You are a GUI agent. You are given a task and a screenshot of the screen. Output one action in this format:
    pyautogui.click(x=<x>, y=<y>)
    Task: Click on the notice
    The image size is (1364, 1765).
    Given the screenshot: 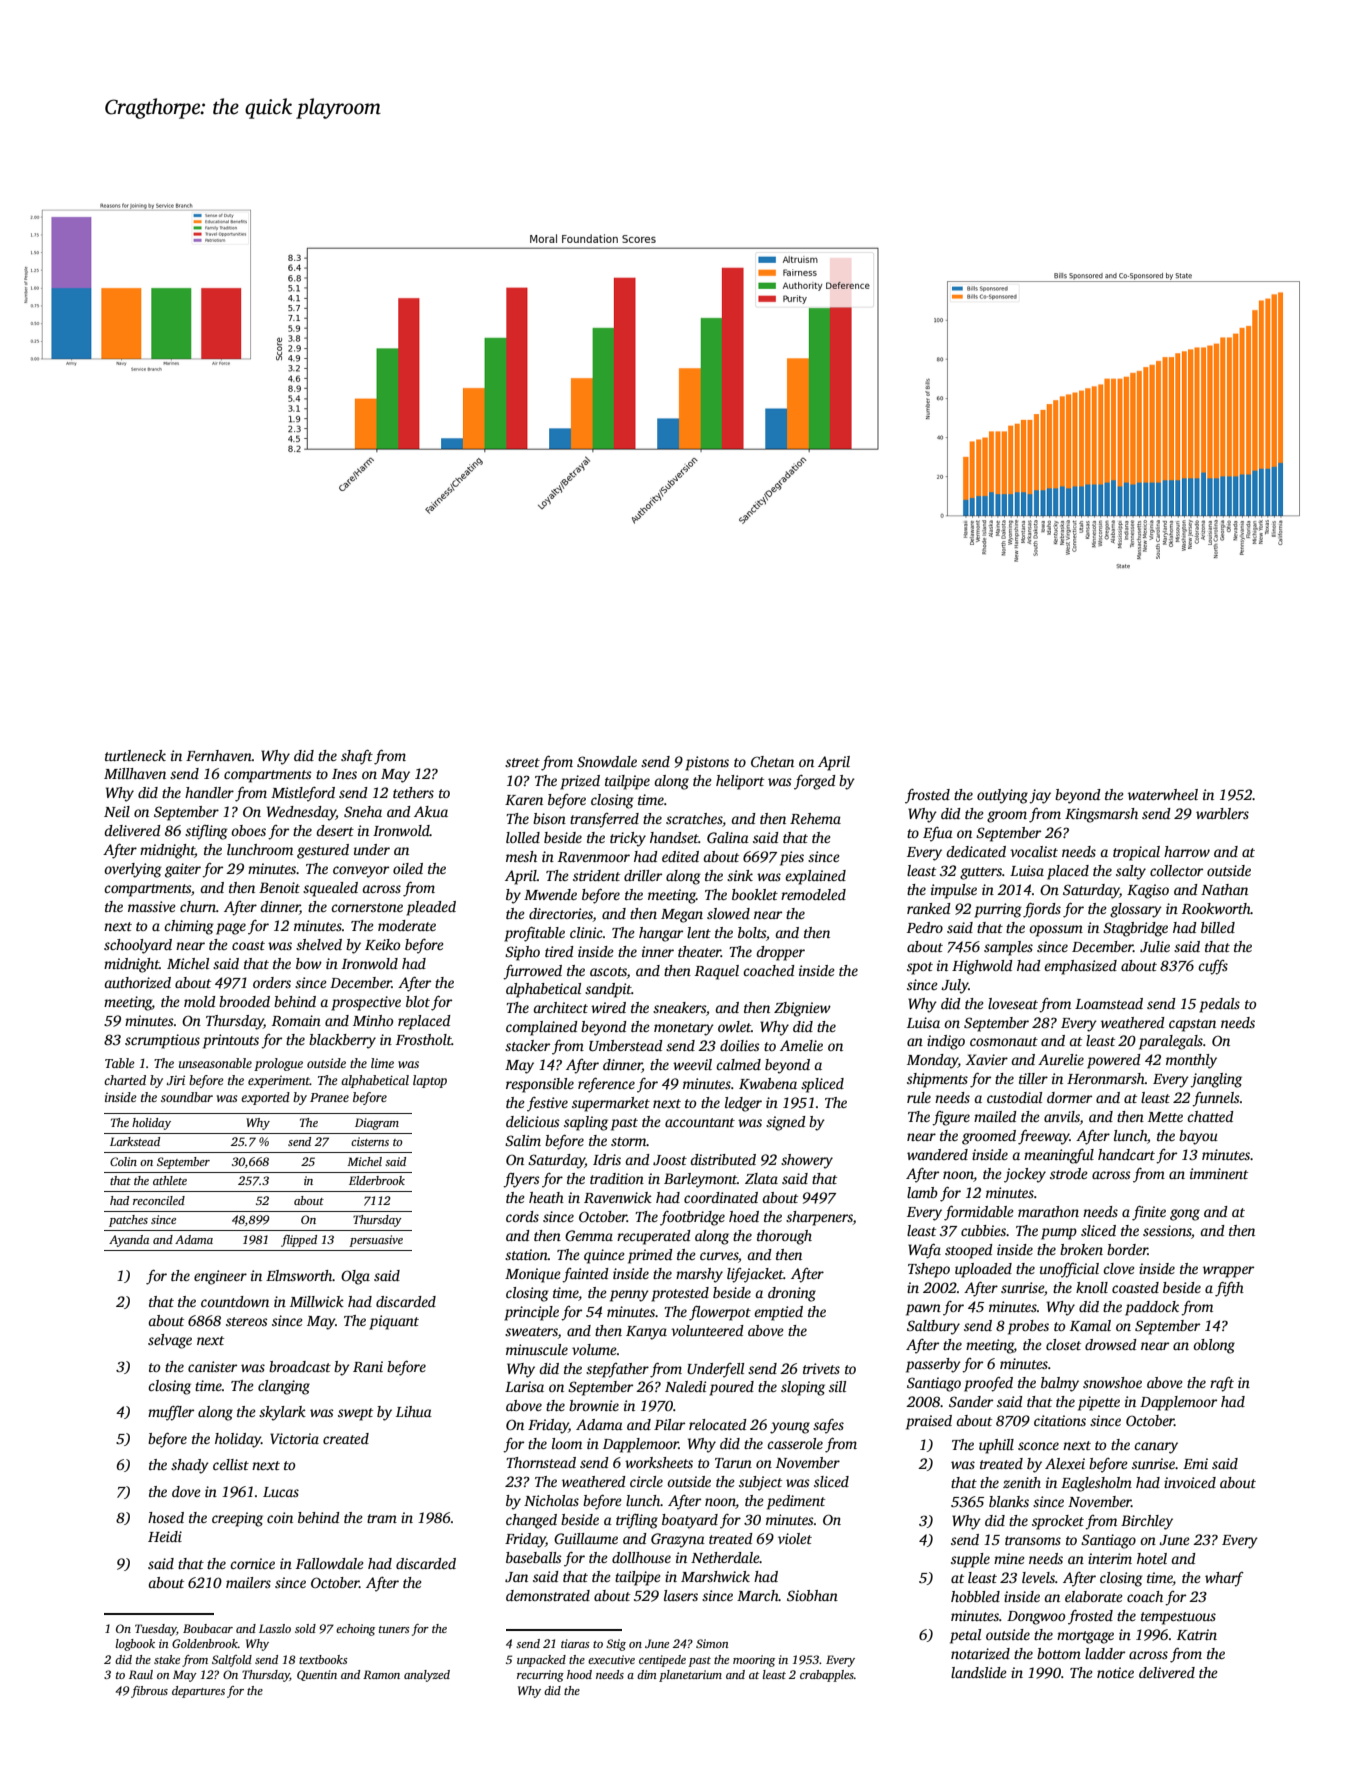 What is the action you would take?
    pyautogui.click(x=1115, y=1672)
